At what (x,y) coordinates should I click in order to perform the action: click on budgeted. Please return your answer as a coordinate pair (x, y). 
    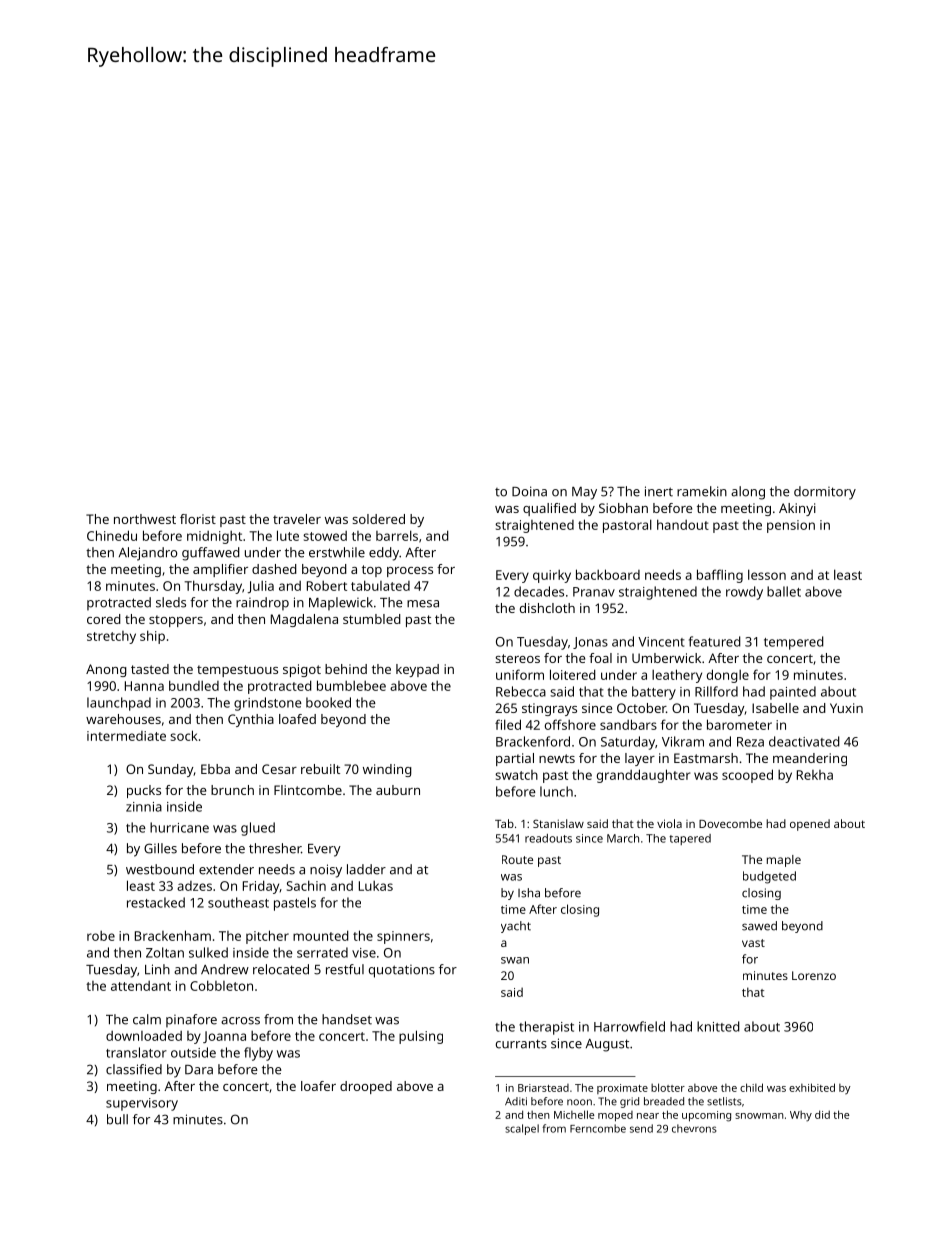
    Looking at the image, I should click on (769, 877).
